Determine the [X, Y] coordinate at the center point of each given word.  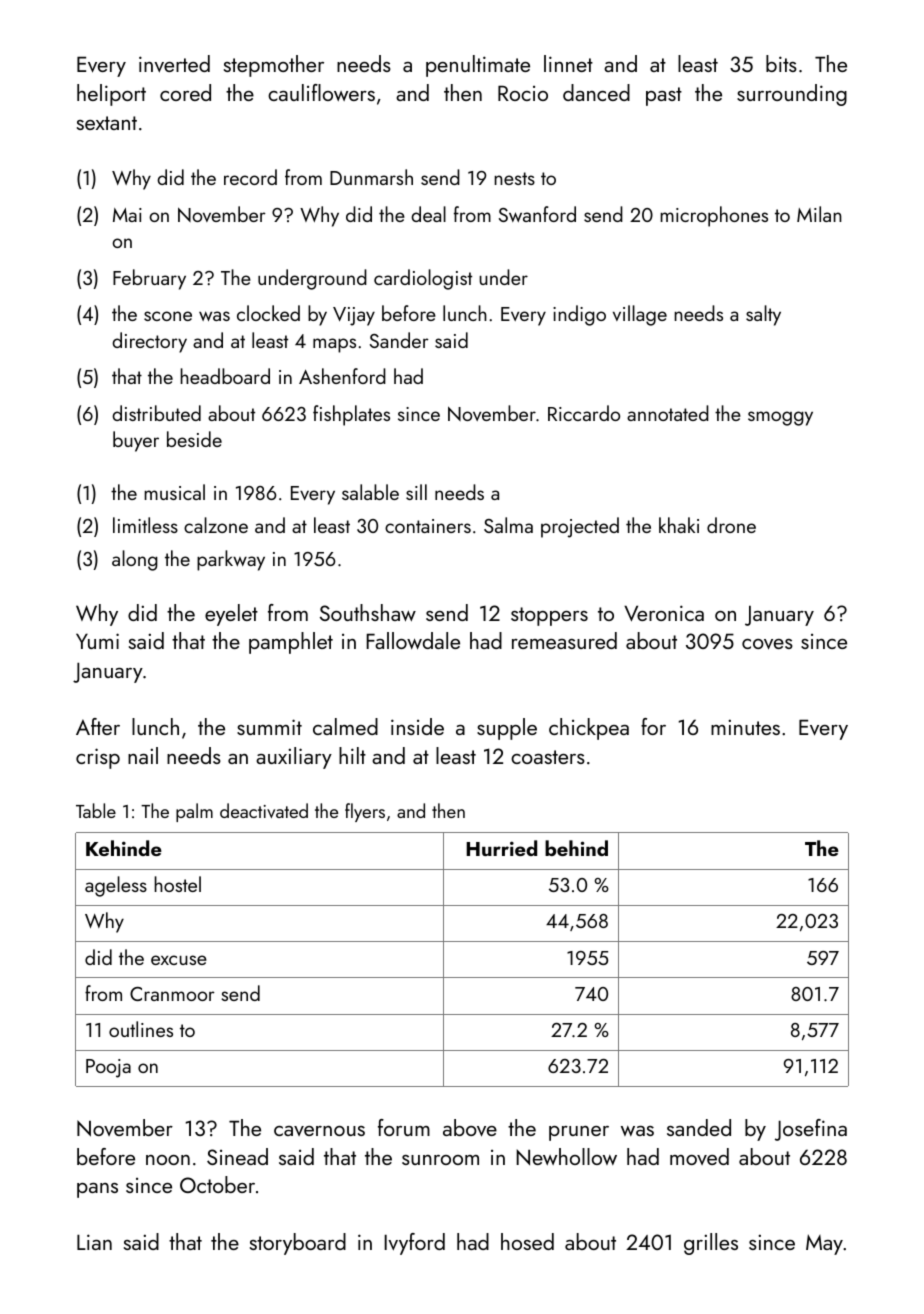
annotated [668, 413]
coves [767, 644]
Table [96, 810]
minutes [745, 727]
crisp [98, 758]
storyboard [298, 1244]
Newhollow [566, 1156]
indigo [579, 315]
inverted [174, 64]
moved [699, 1156]
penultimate [478, 66]
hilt [352, 755]
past [664, 96]
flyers [365, 812]
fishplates [351, 415]
